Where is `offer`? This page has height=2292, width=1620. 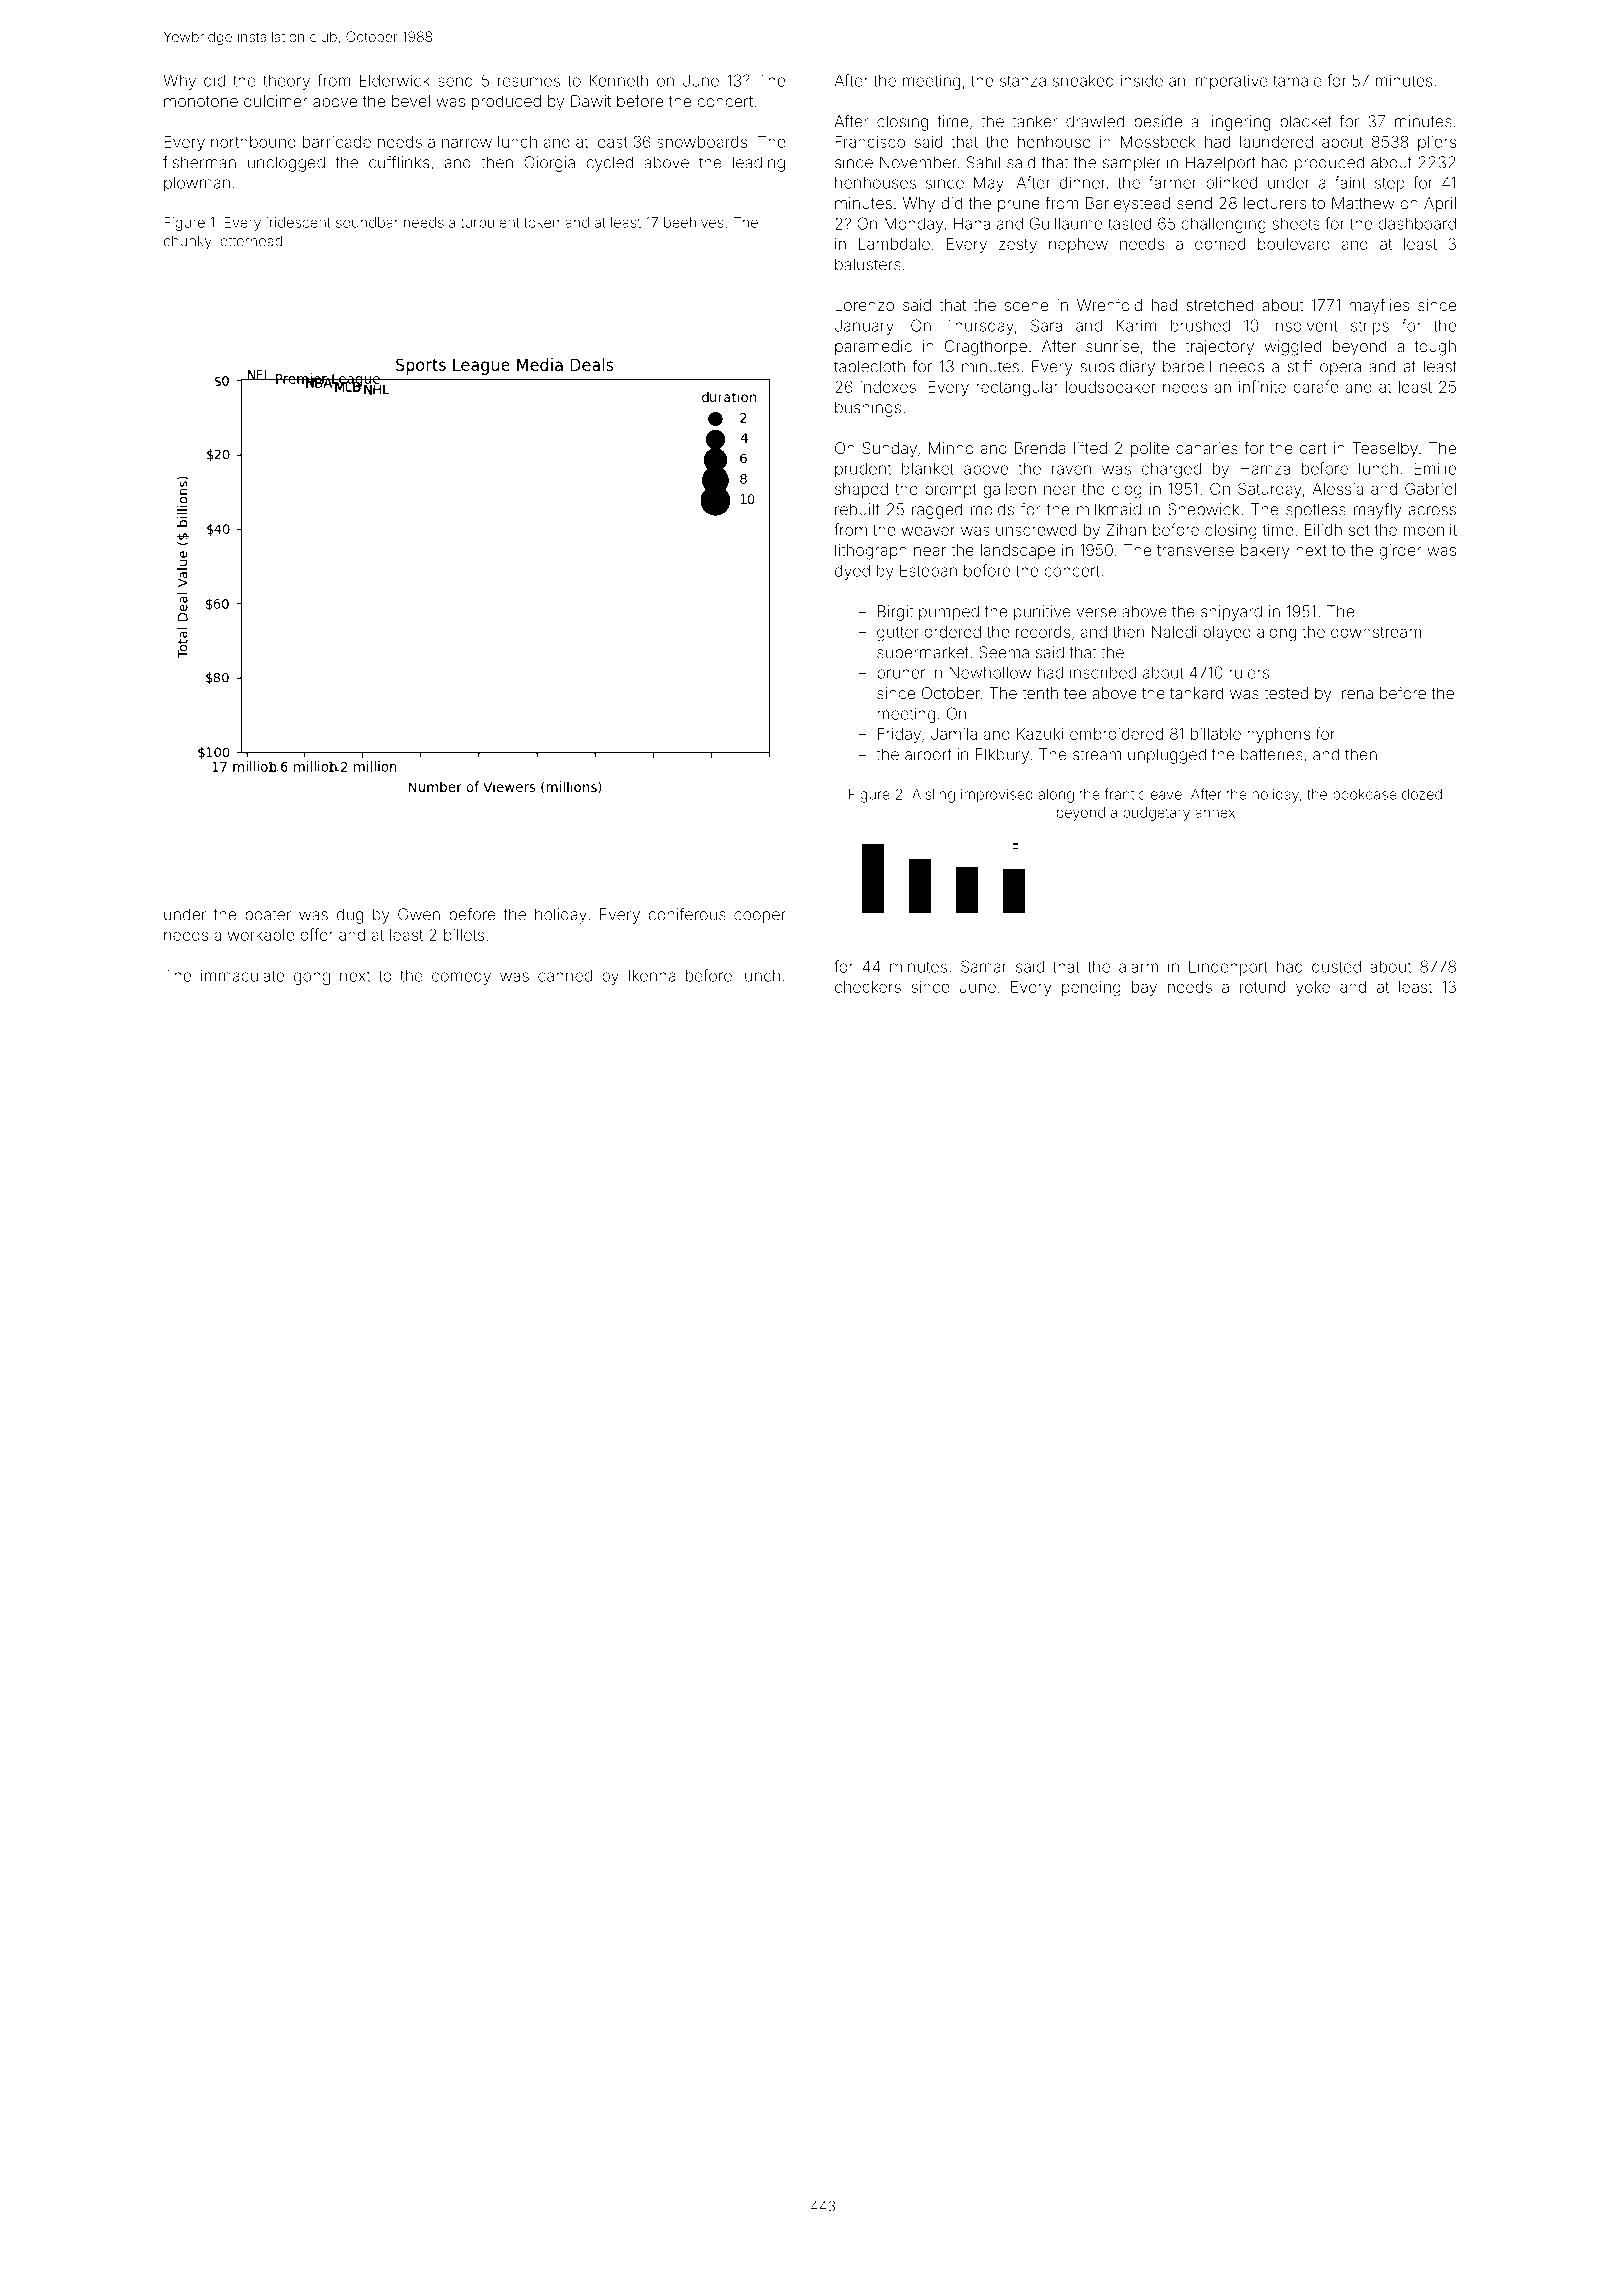
offer is located at coordinates (316, 934).
